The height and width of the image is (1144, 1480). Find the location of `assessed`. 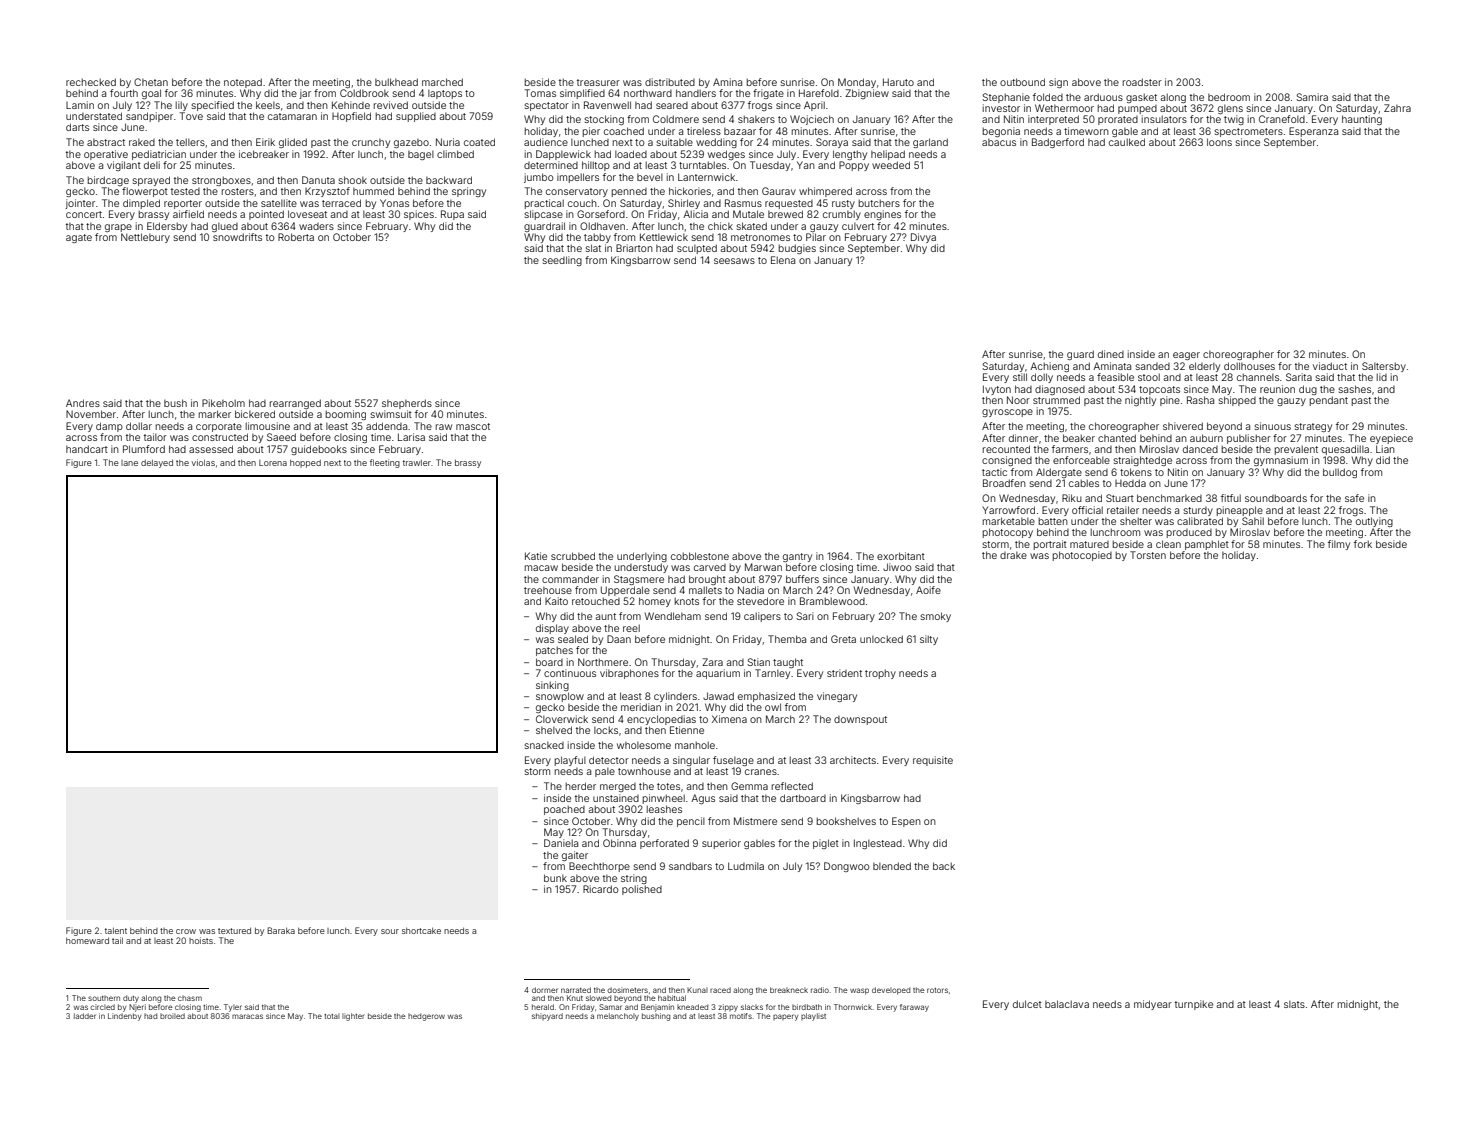

assessed is located at coordinates (211, 449).
